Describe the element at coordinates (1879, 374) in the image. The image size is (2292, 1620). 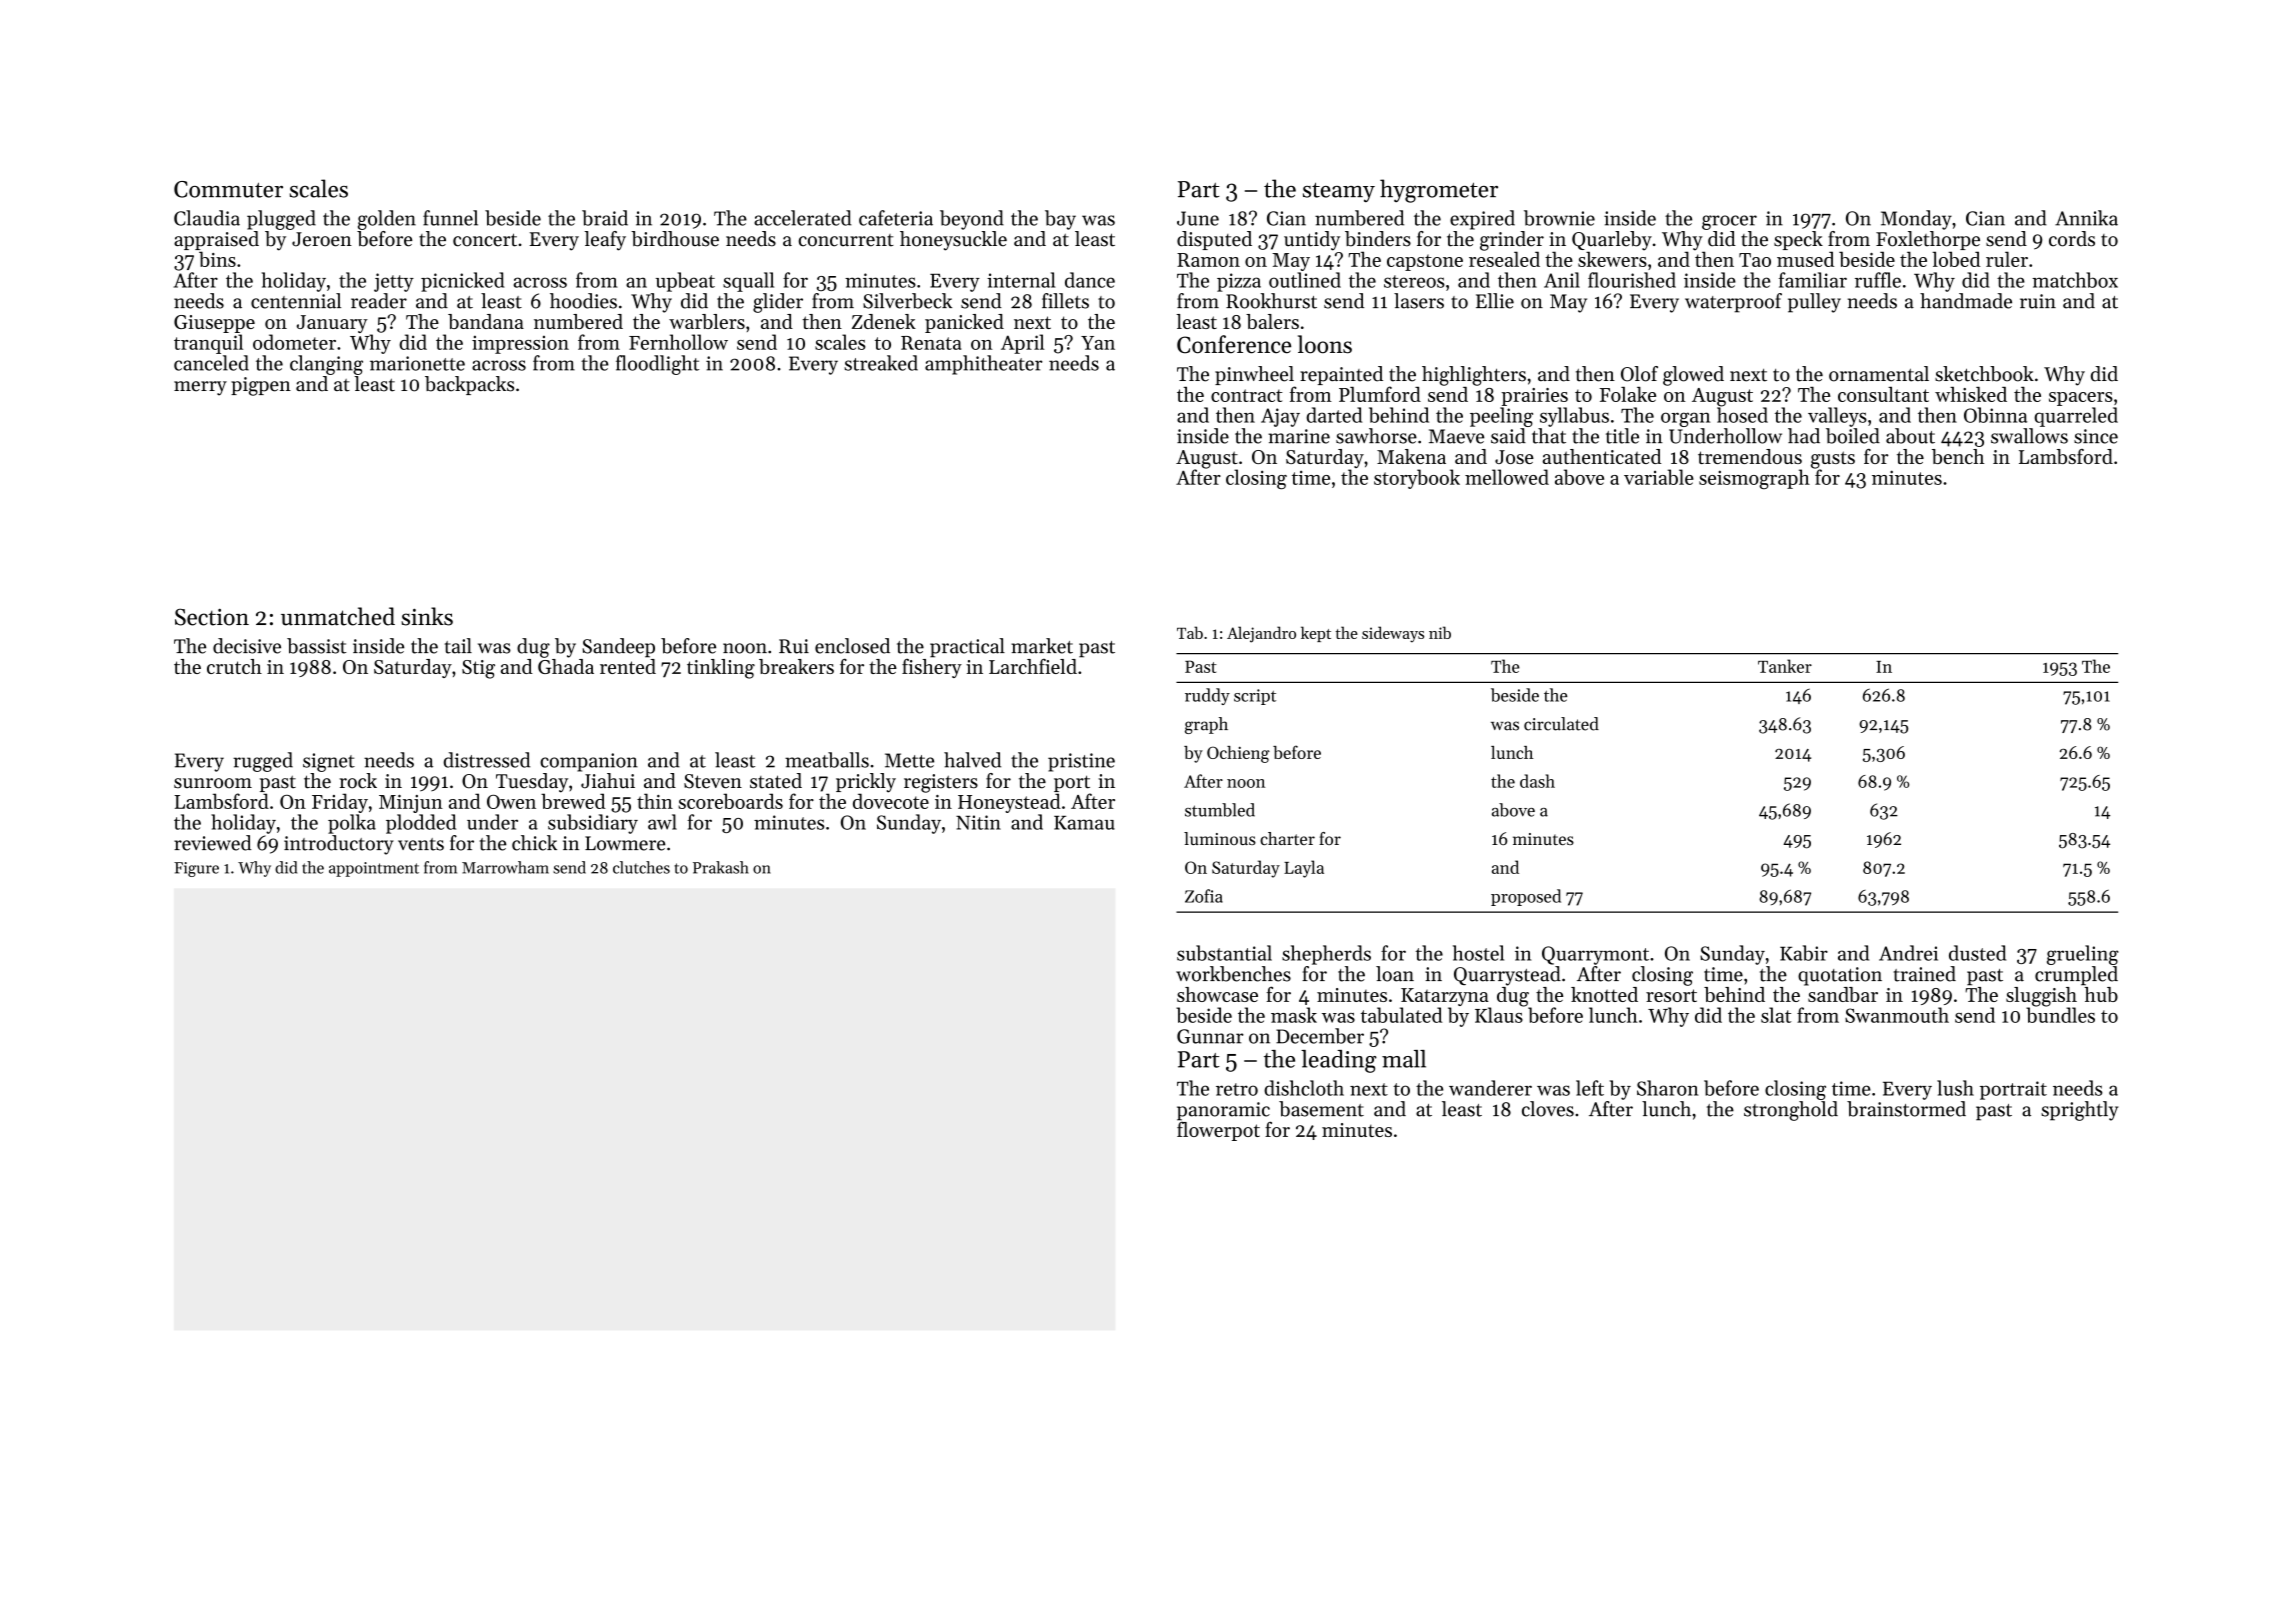
I see `ornamental` at that location.
